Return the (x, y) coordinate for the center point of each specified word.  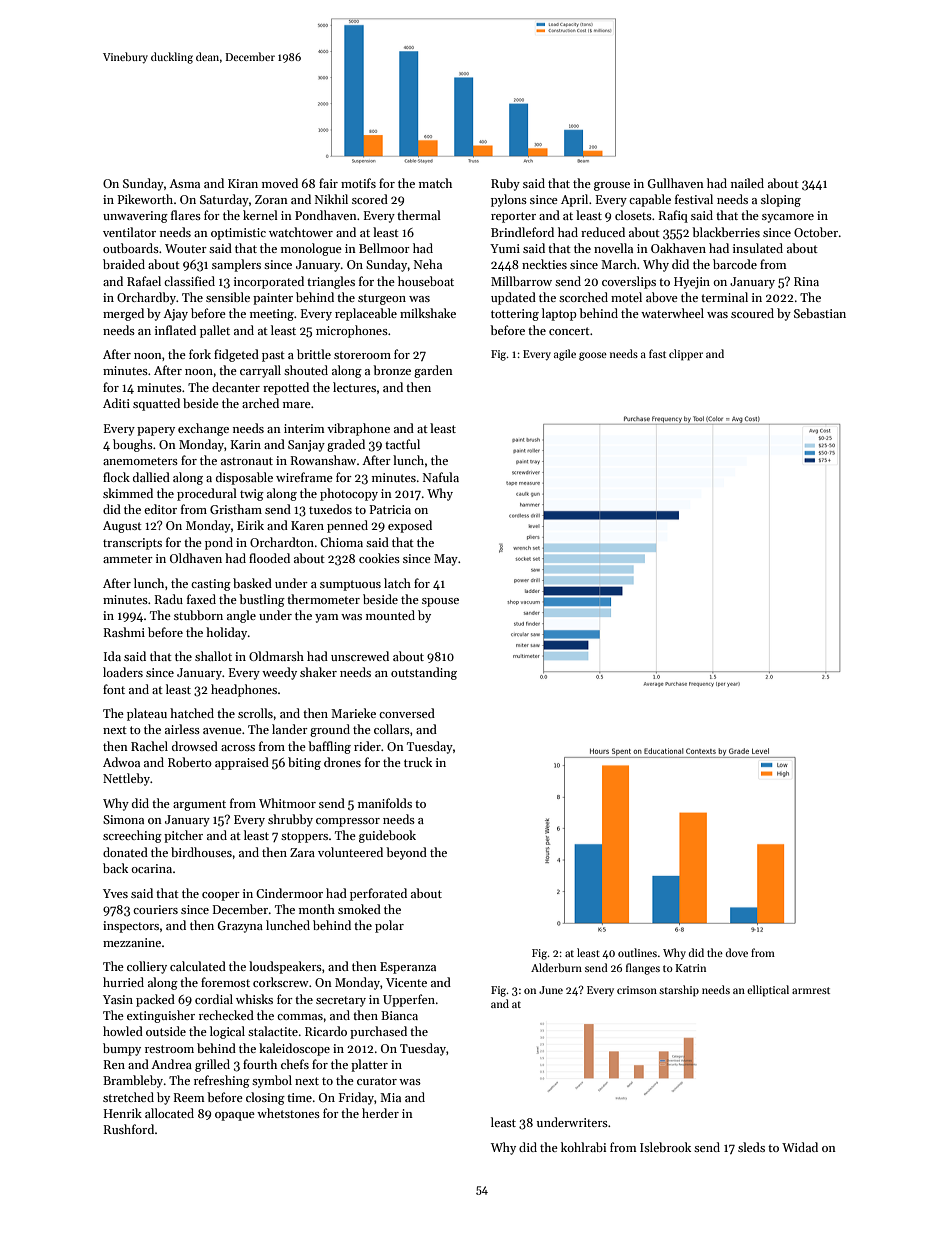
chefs (295, 1064)
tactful (402, 444)
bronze (392, 370)
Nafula (441, 477)
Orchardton (282, 542)
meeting (272, 315)
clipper (686, 355)
